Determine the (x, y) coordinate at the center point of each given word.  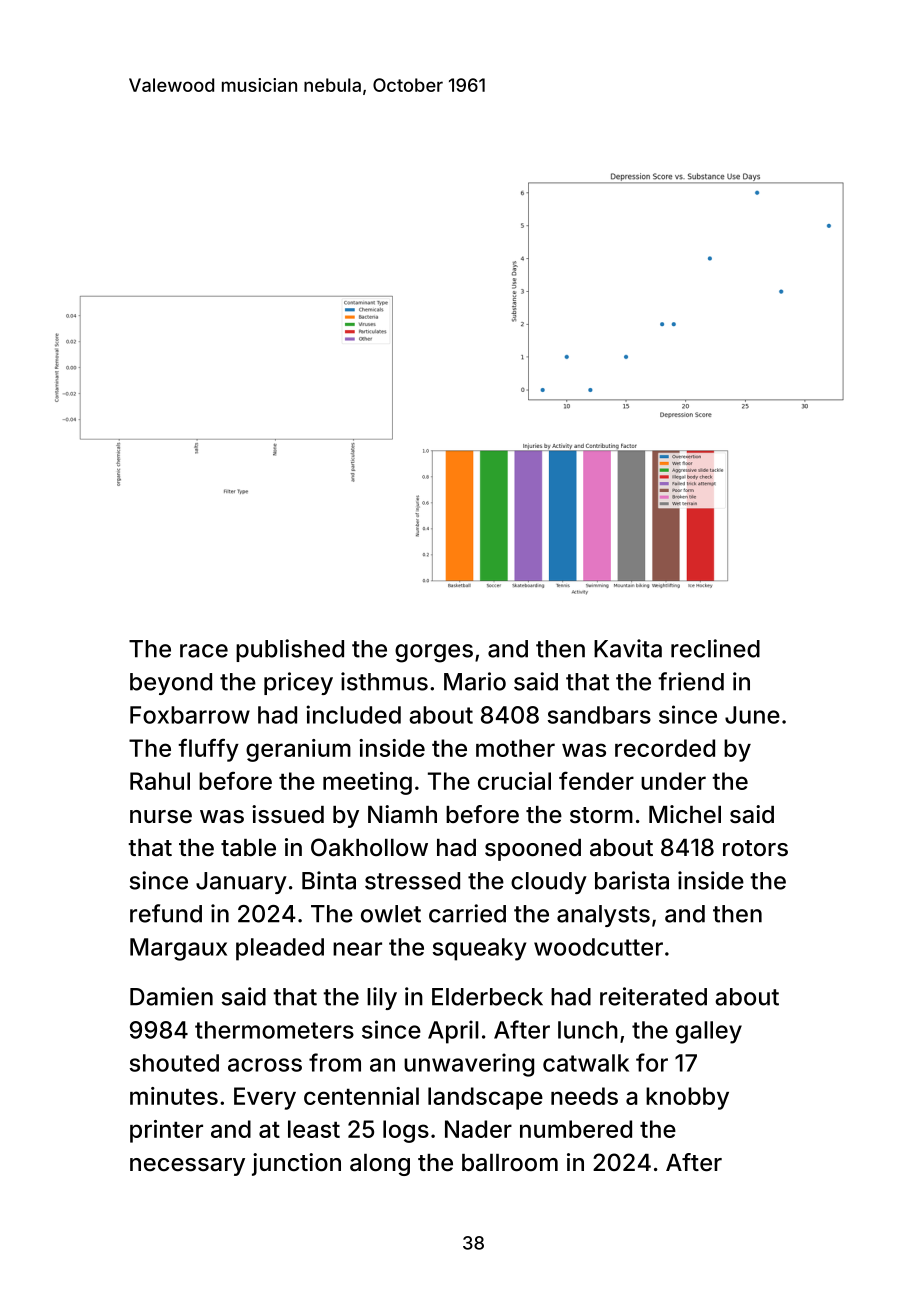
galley (709, 1032)
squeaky (479, 949)
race (204, 651)
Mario (475, 681)
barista (632, 880)
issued (288, 814)
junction (296, 1164)
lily (382, 998)
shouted (174, 1063)
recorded (665, 748)
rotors (755, 848)
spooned (533, 850)
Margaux (178, 949)
